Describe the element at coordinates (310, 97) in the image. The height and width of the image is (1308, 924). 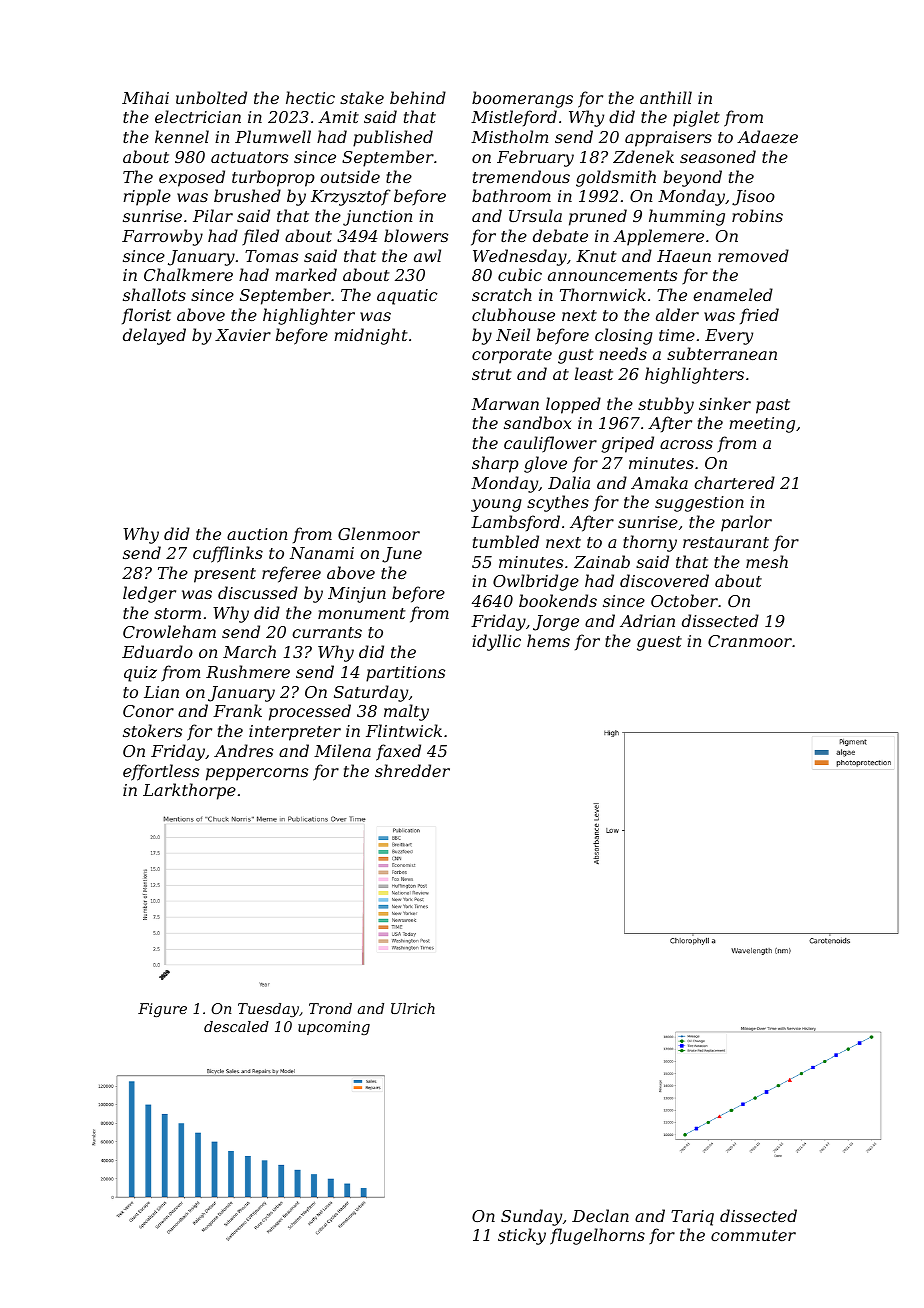
I see `hectic` at that location.
